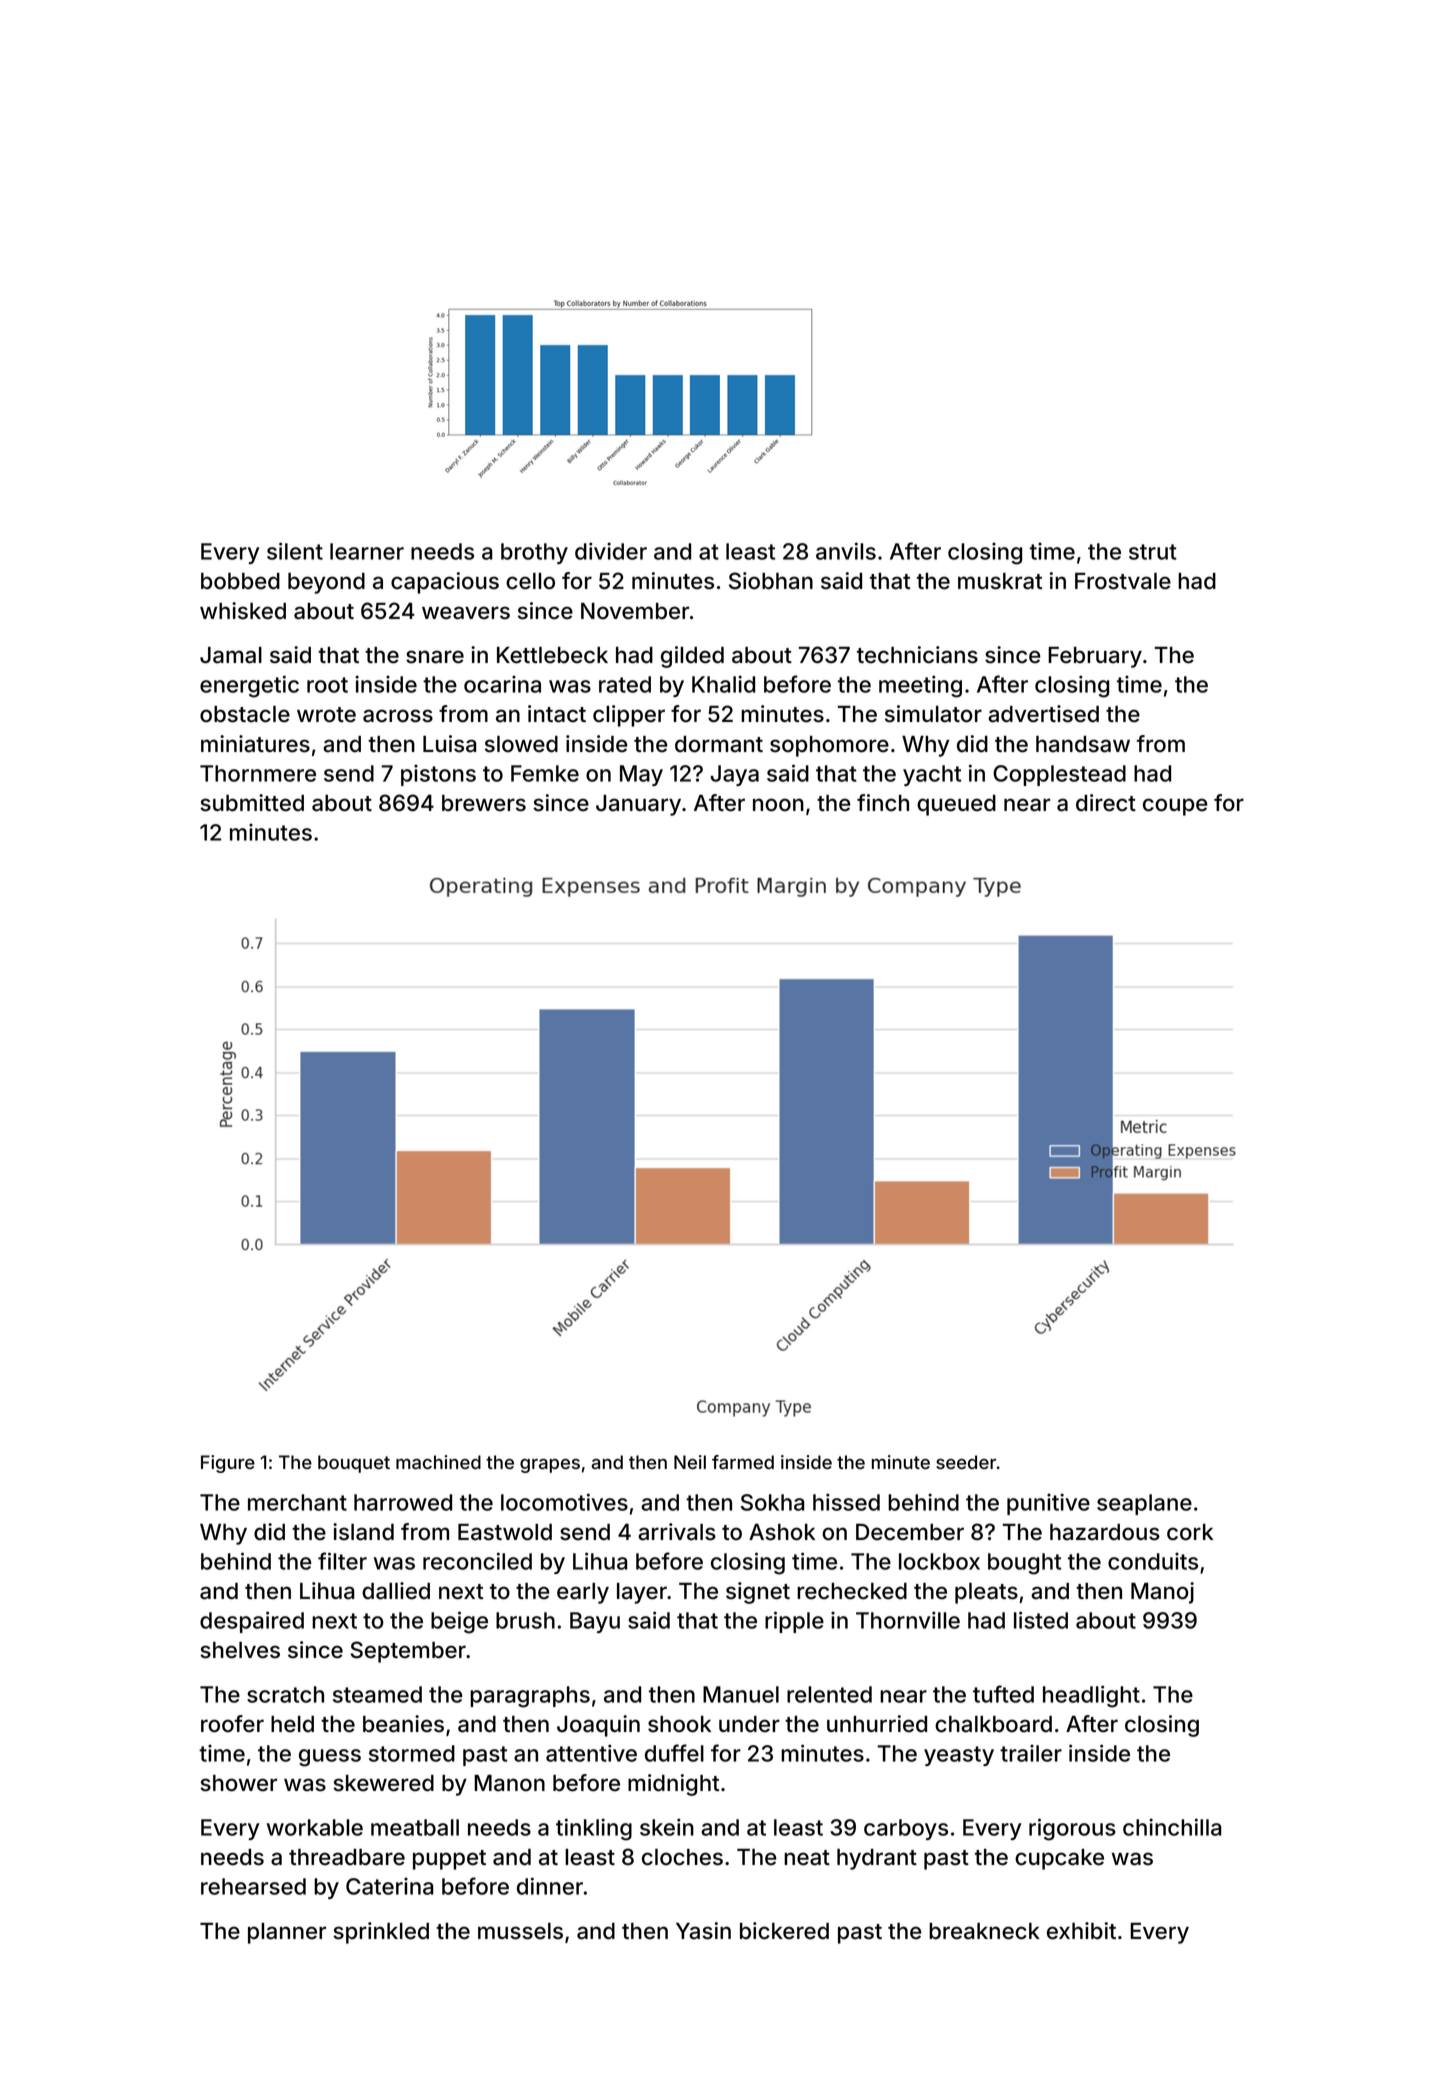 Image resolution: width=1450 pixels, height=2100 pixels. What do you see at coordinates (986, 1593) in the image?
I see `pleats` at bounding box center [986, 1593].
